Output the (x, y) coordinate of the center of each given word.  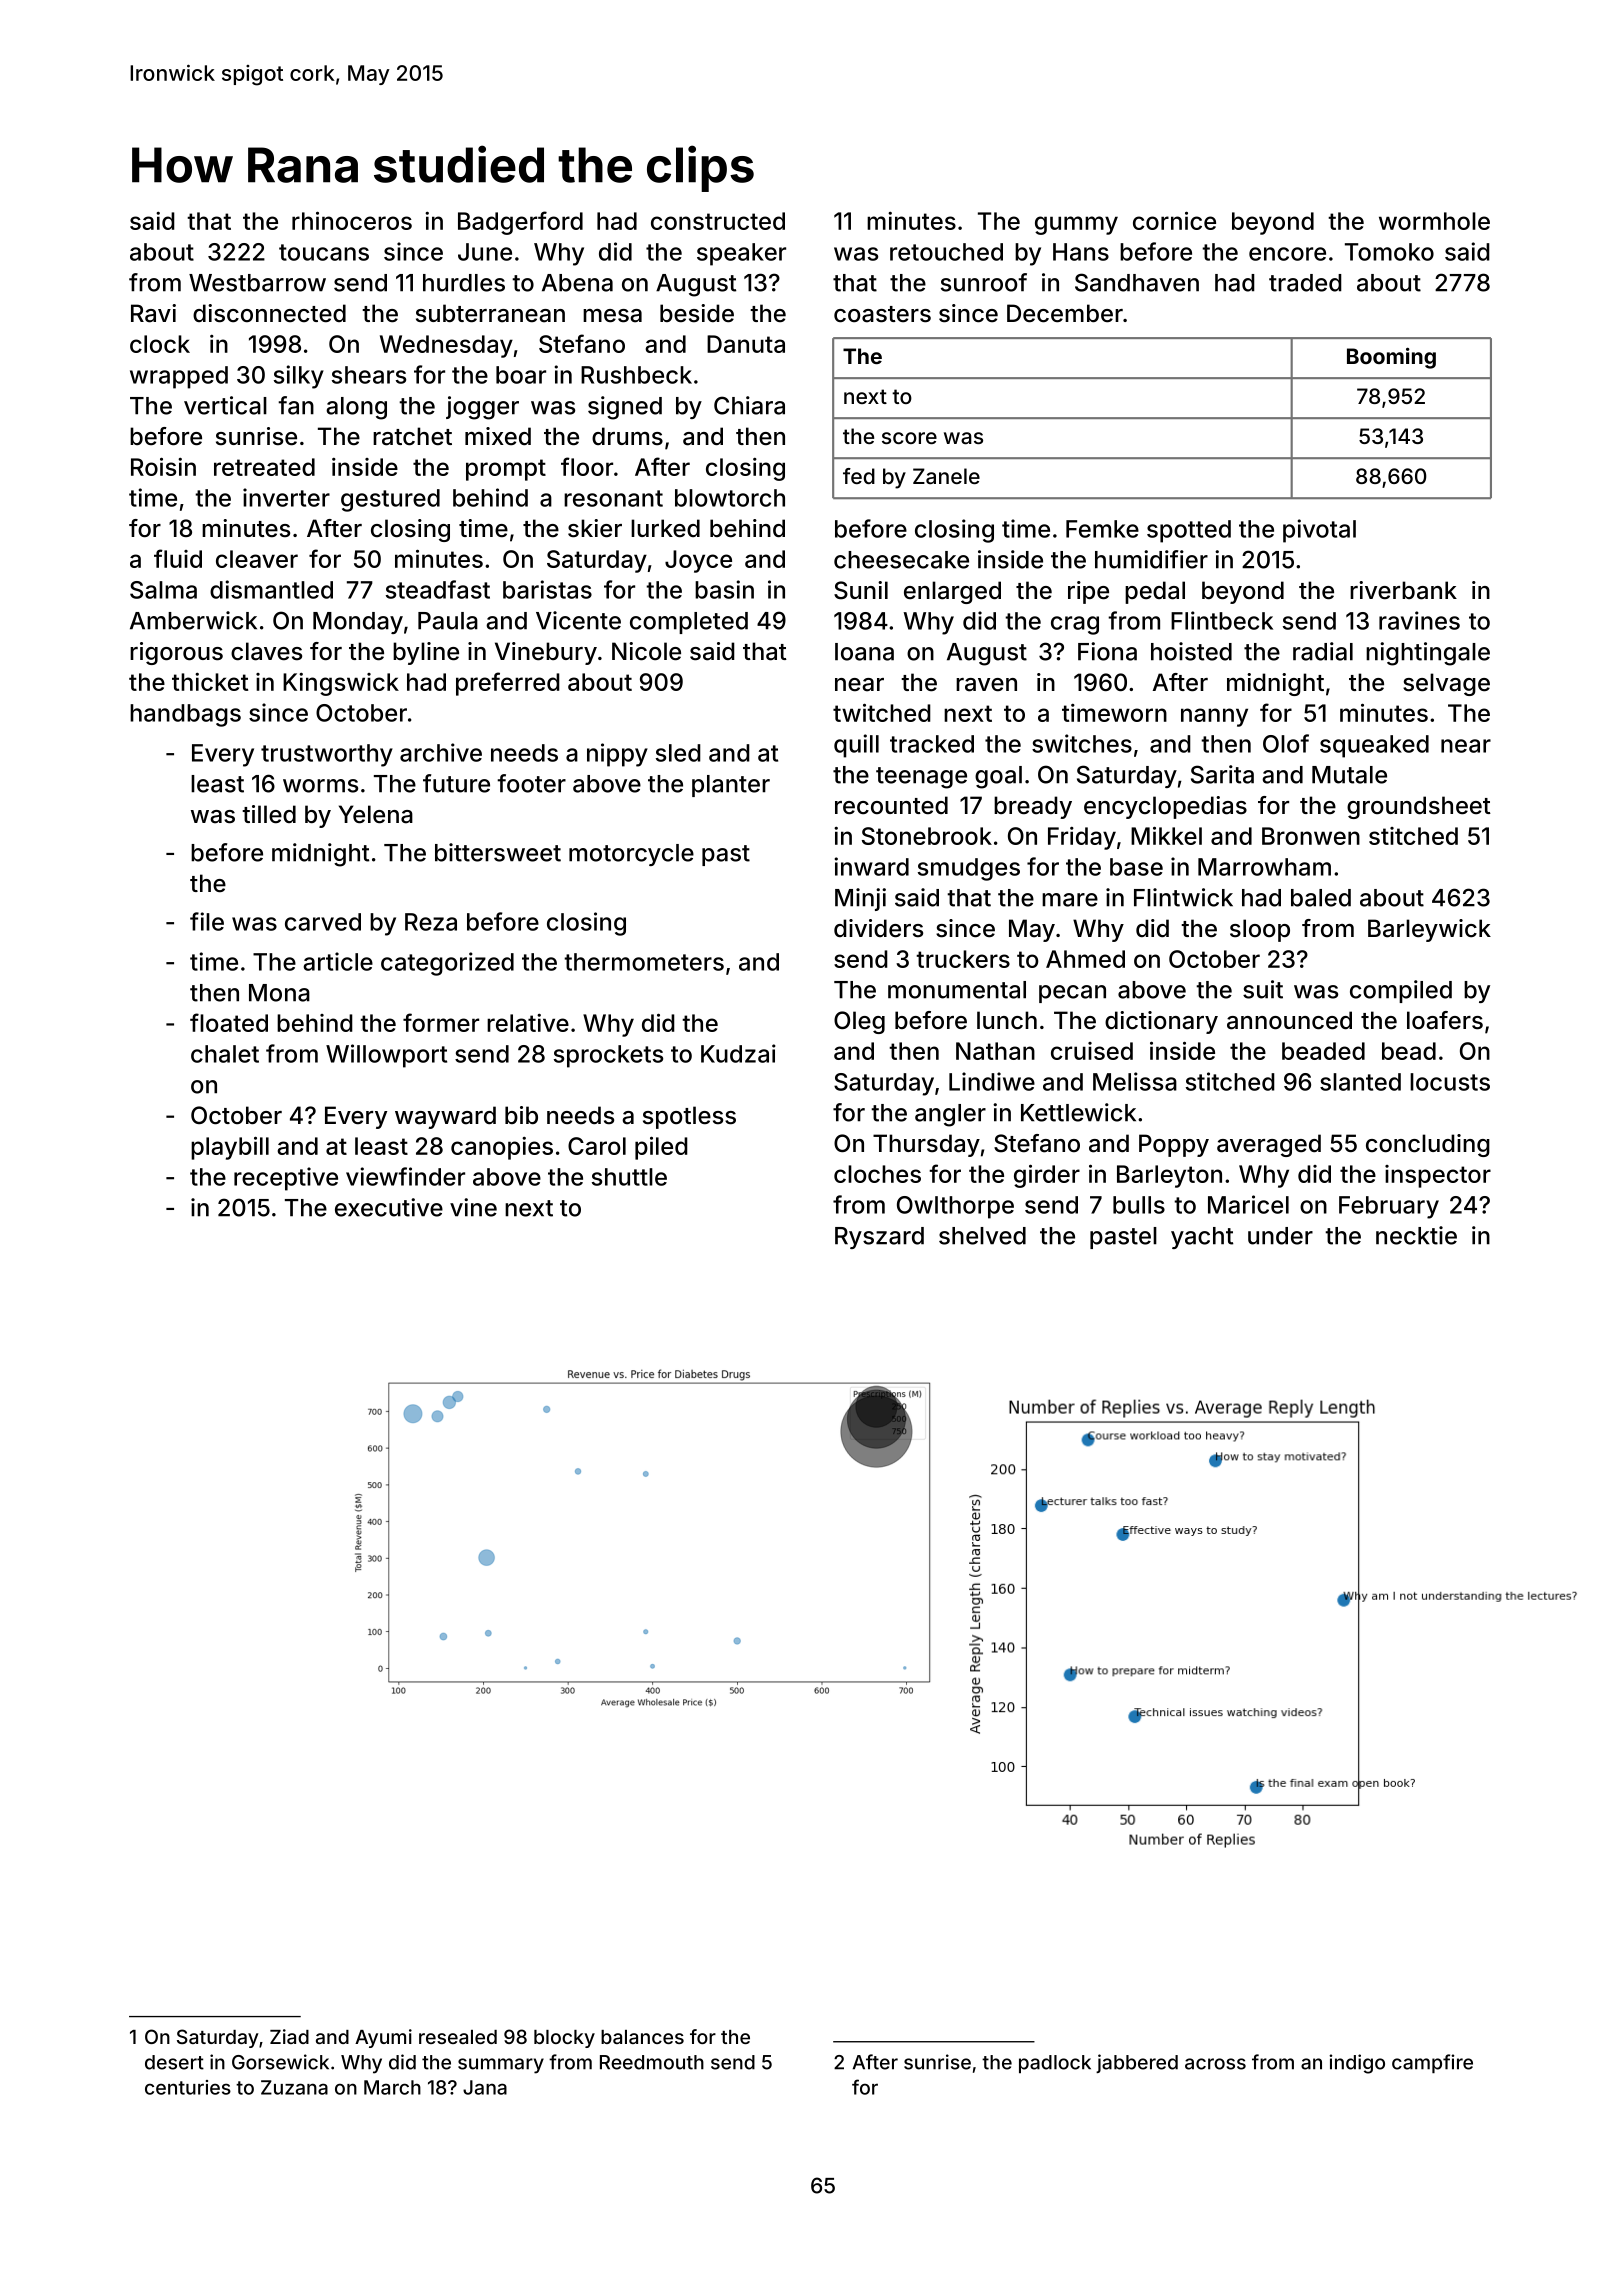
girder (1047, 1176)
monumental (957, 990)
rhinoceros (352, 220)
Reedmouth (652, 2062)
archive (441, 752)
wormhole (1434, 221)
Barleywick (1429, 930)
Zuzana (294, 2087)
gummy (1076, 225)
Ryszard (879, 1238)
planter (731, 786)
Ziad (289, 2036)
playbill (230, 1148)
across (1215, 2064)
